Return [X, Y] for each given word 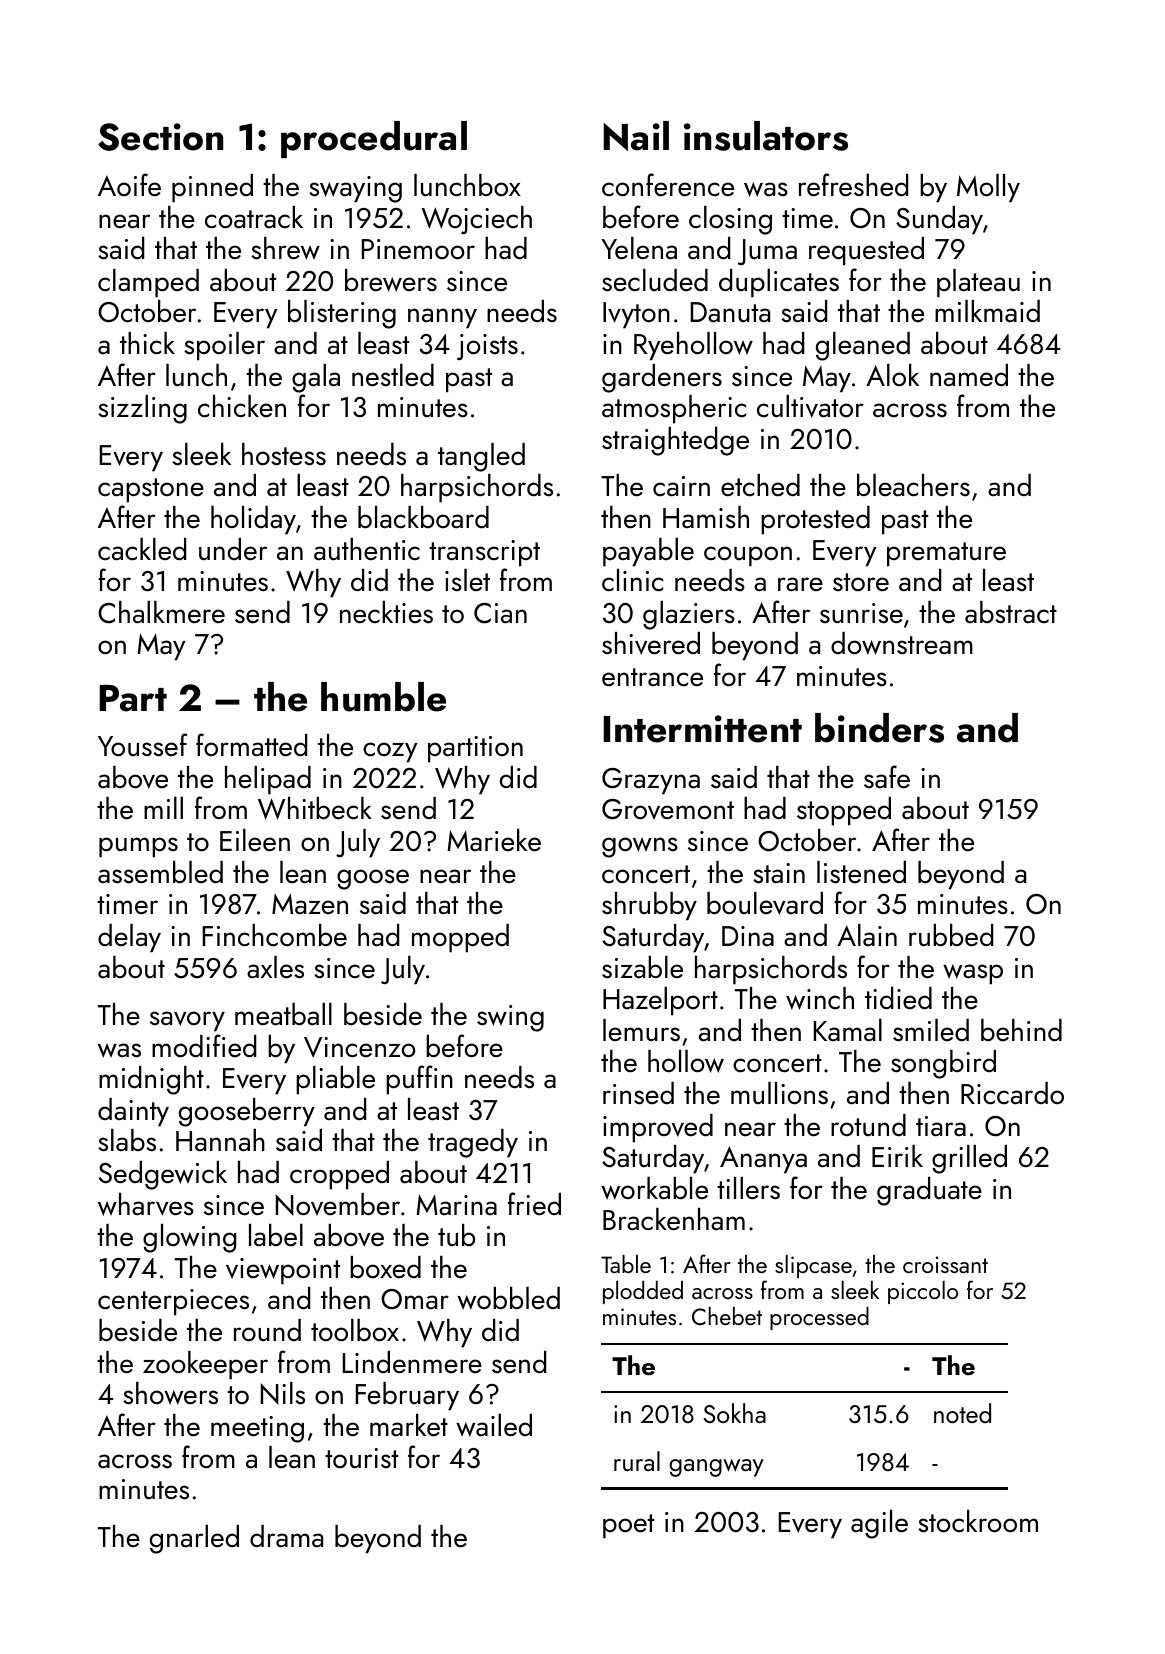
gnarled [194, 1539]
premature [946, 554]
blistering [342, 314]
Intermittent [702, 729]
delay [129, 938]
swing [510, 1018]
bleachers [913, 485]
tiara [941, 1126]
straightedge [675, 441]
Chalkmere [161, 612]
